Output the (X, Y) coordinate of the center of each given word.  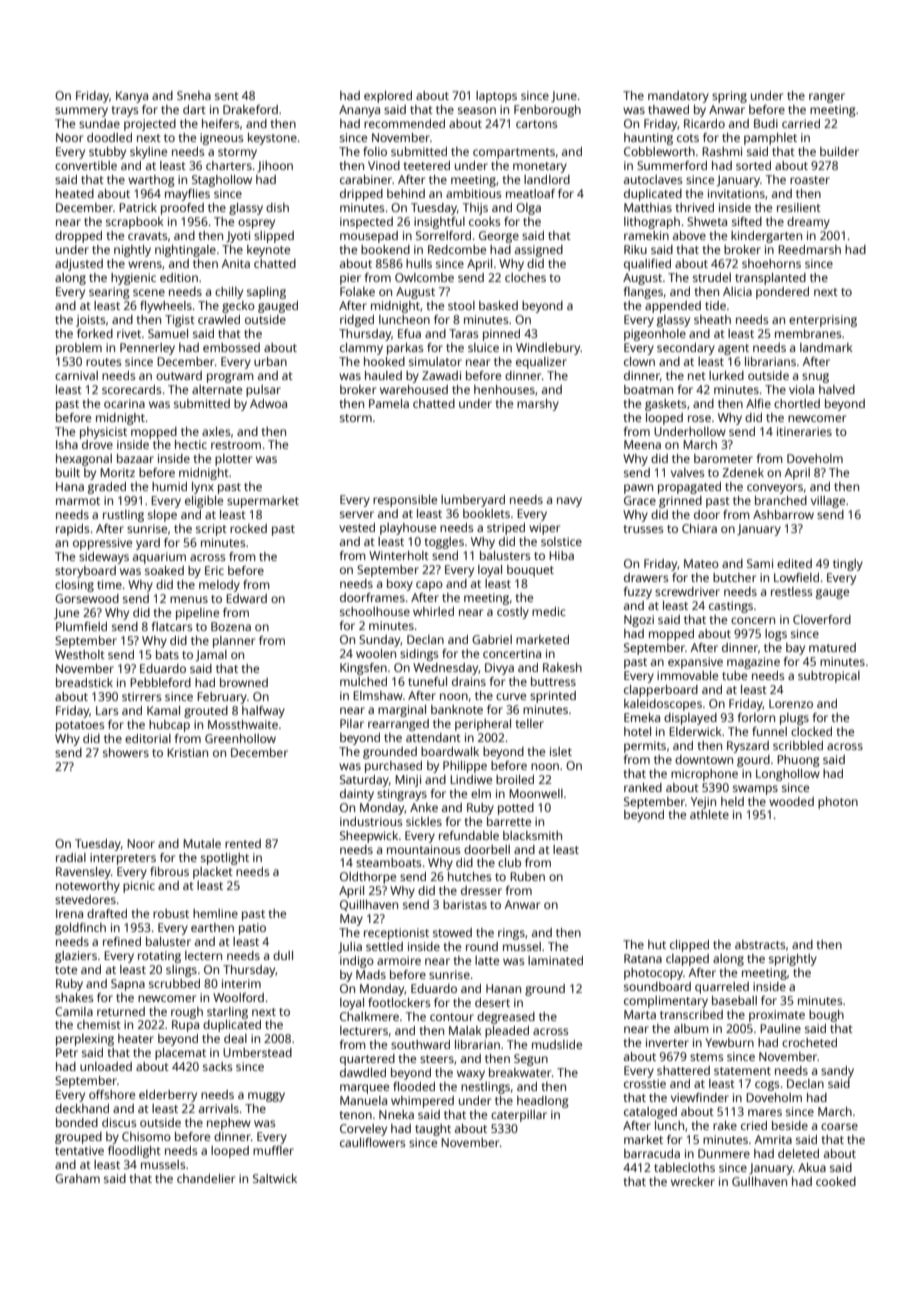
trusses (643, 529)
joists (90, 321)
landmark (826, 347)
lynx (203, 488)
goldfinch (80, 929)
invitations (736, 193)
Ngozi (639, 621)
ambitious (473, 193)
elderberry (168, 1096)
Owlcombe (424, 277)
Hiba (561, 555)
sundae (99, 123)
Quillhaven (369, 905)
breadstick (84, 682)
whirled (433, 611)
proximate (777, 1016)
